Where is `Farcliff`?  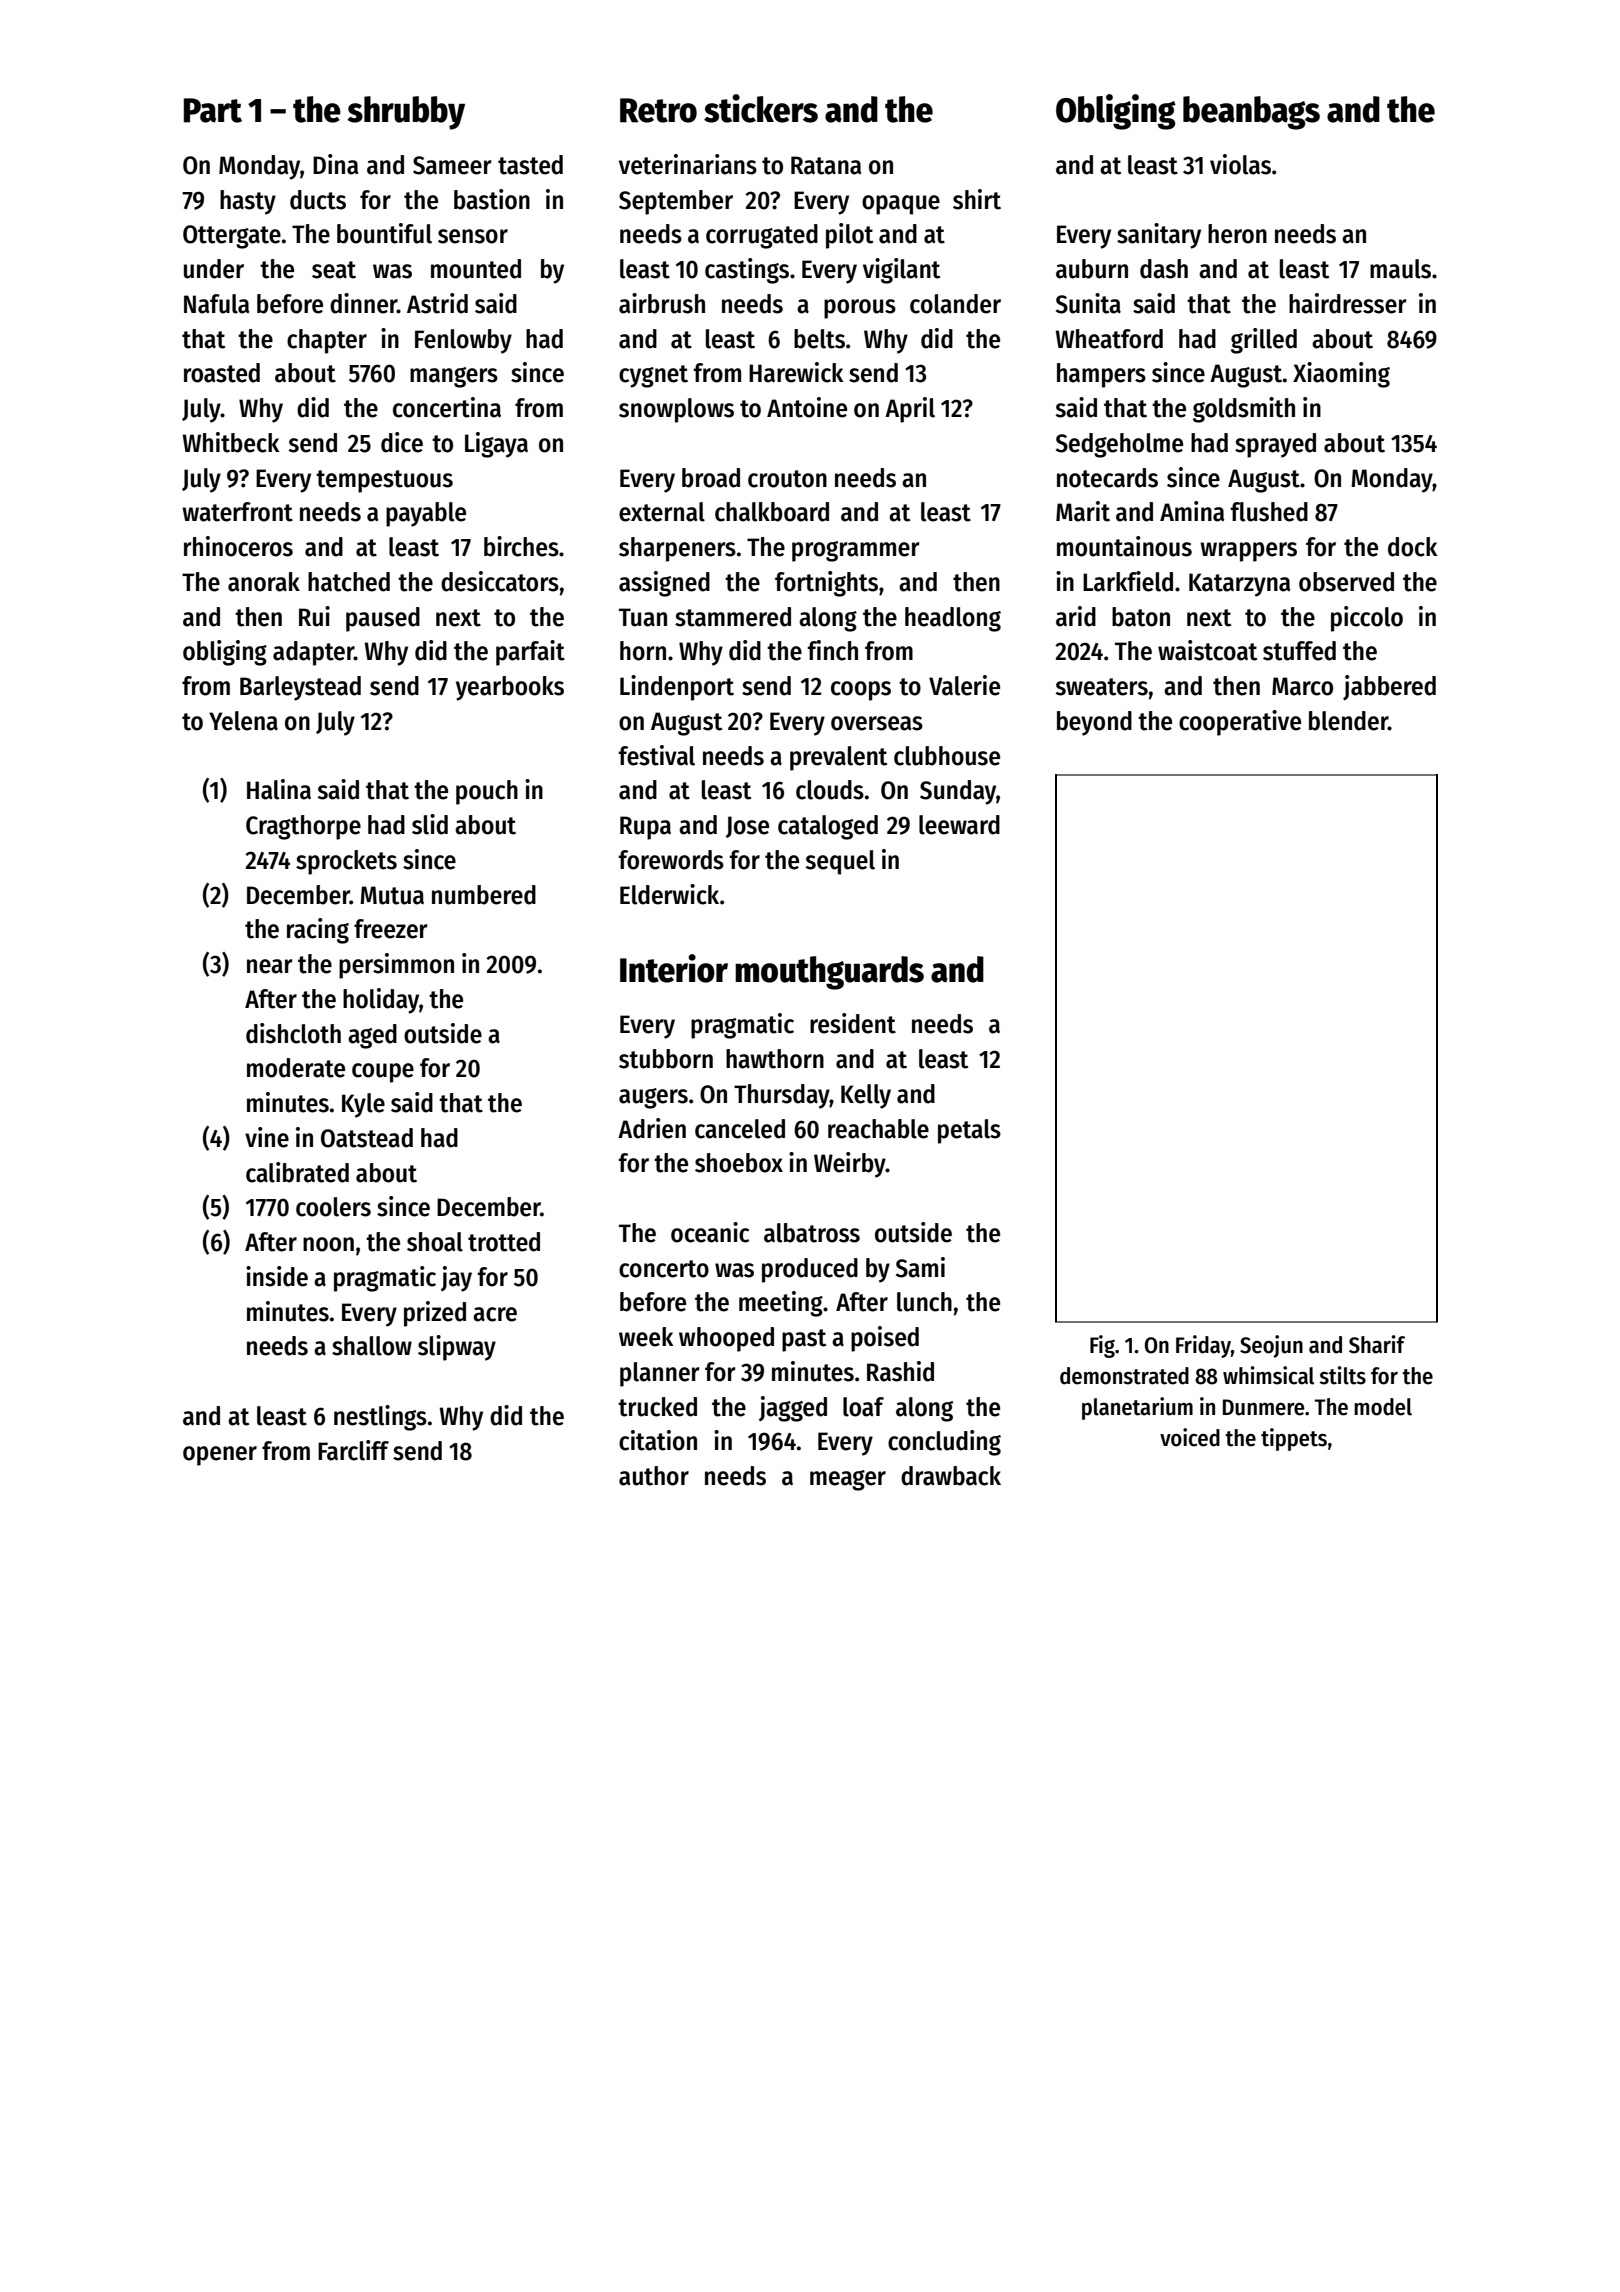 Farcliff is located at coordinates (353, 1450).
